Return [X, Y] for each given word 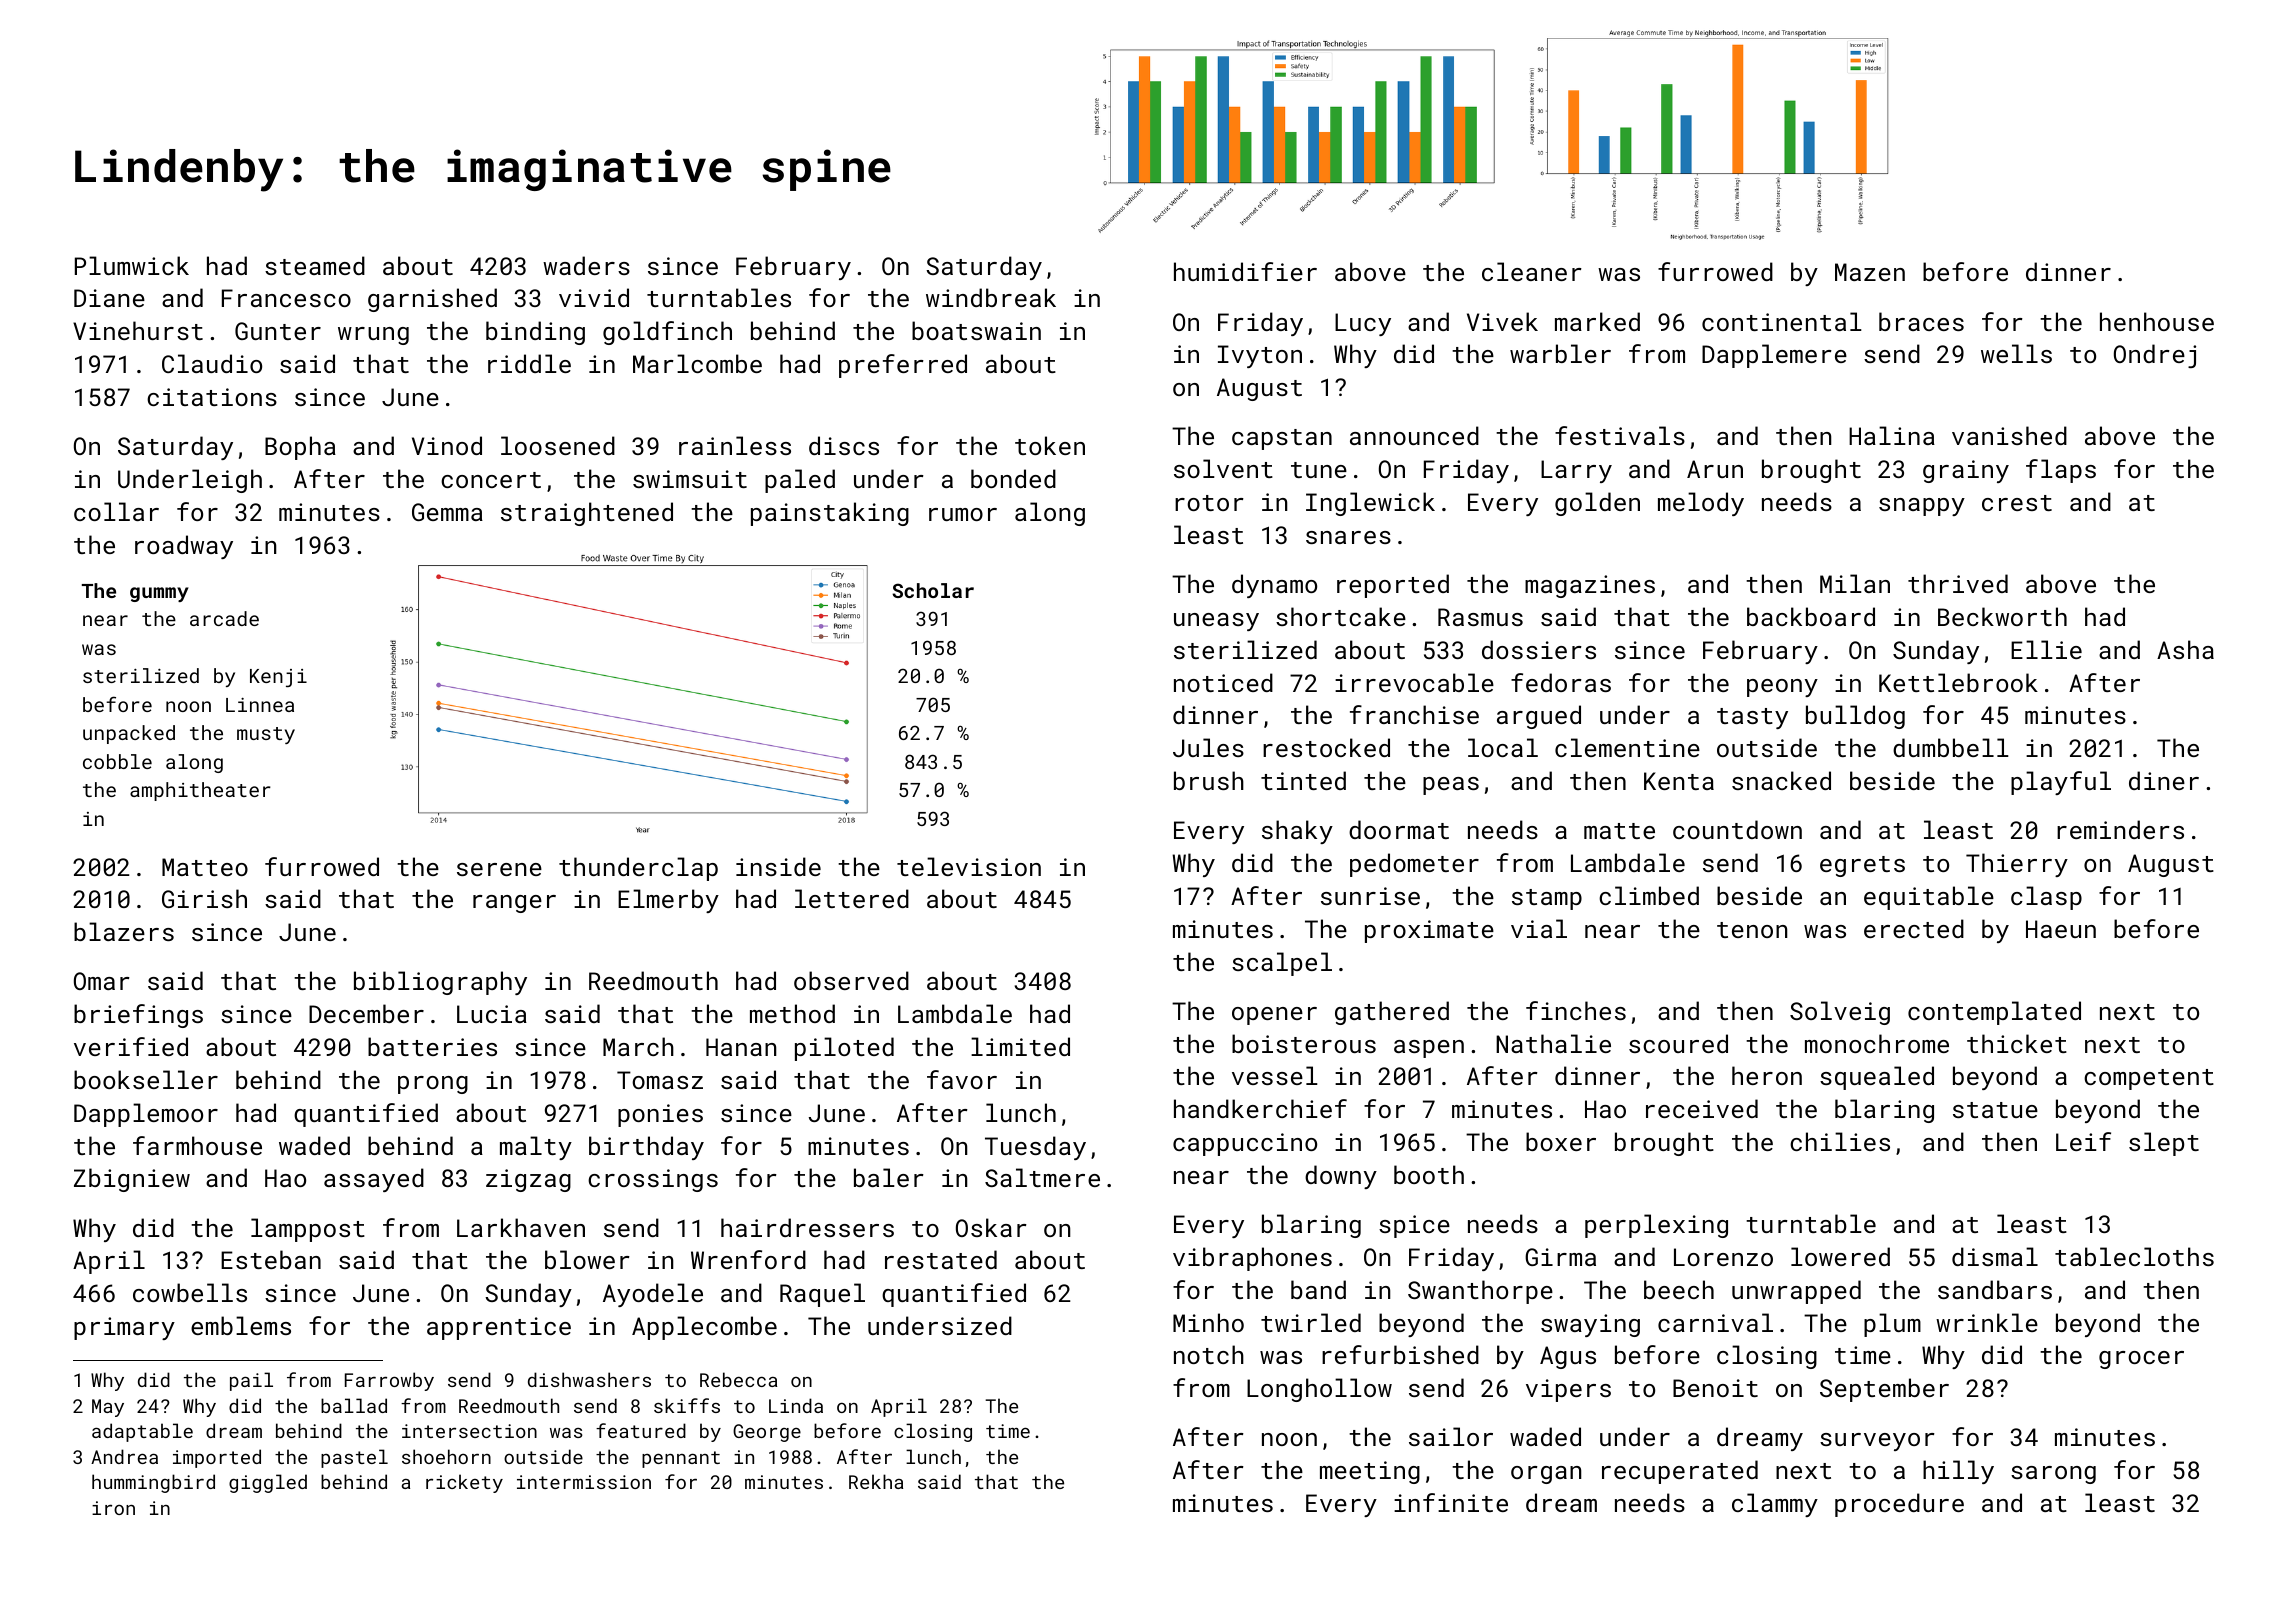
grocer [2141, 1360]
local [1503, 747]
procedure [1899, 1505]
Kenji [278, 678]
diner [2164, 780]
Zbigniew [132, 1180]
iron [113, 1508]
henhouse [2157, 321]
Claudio [212, 363]
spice [1414, 1226]
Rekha [876, 1481]
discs [844, 445]
